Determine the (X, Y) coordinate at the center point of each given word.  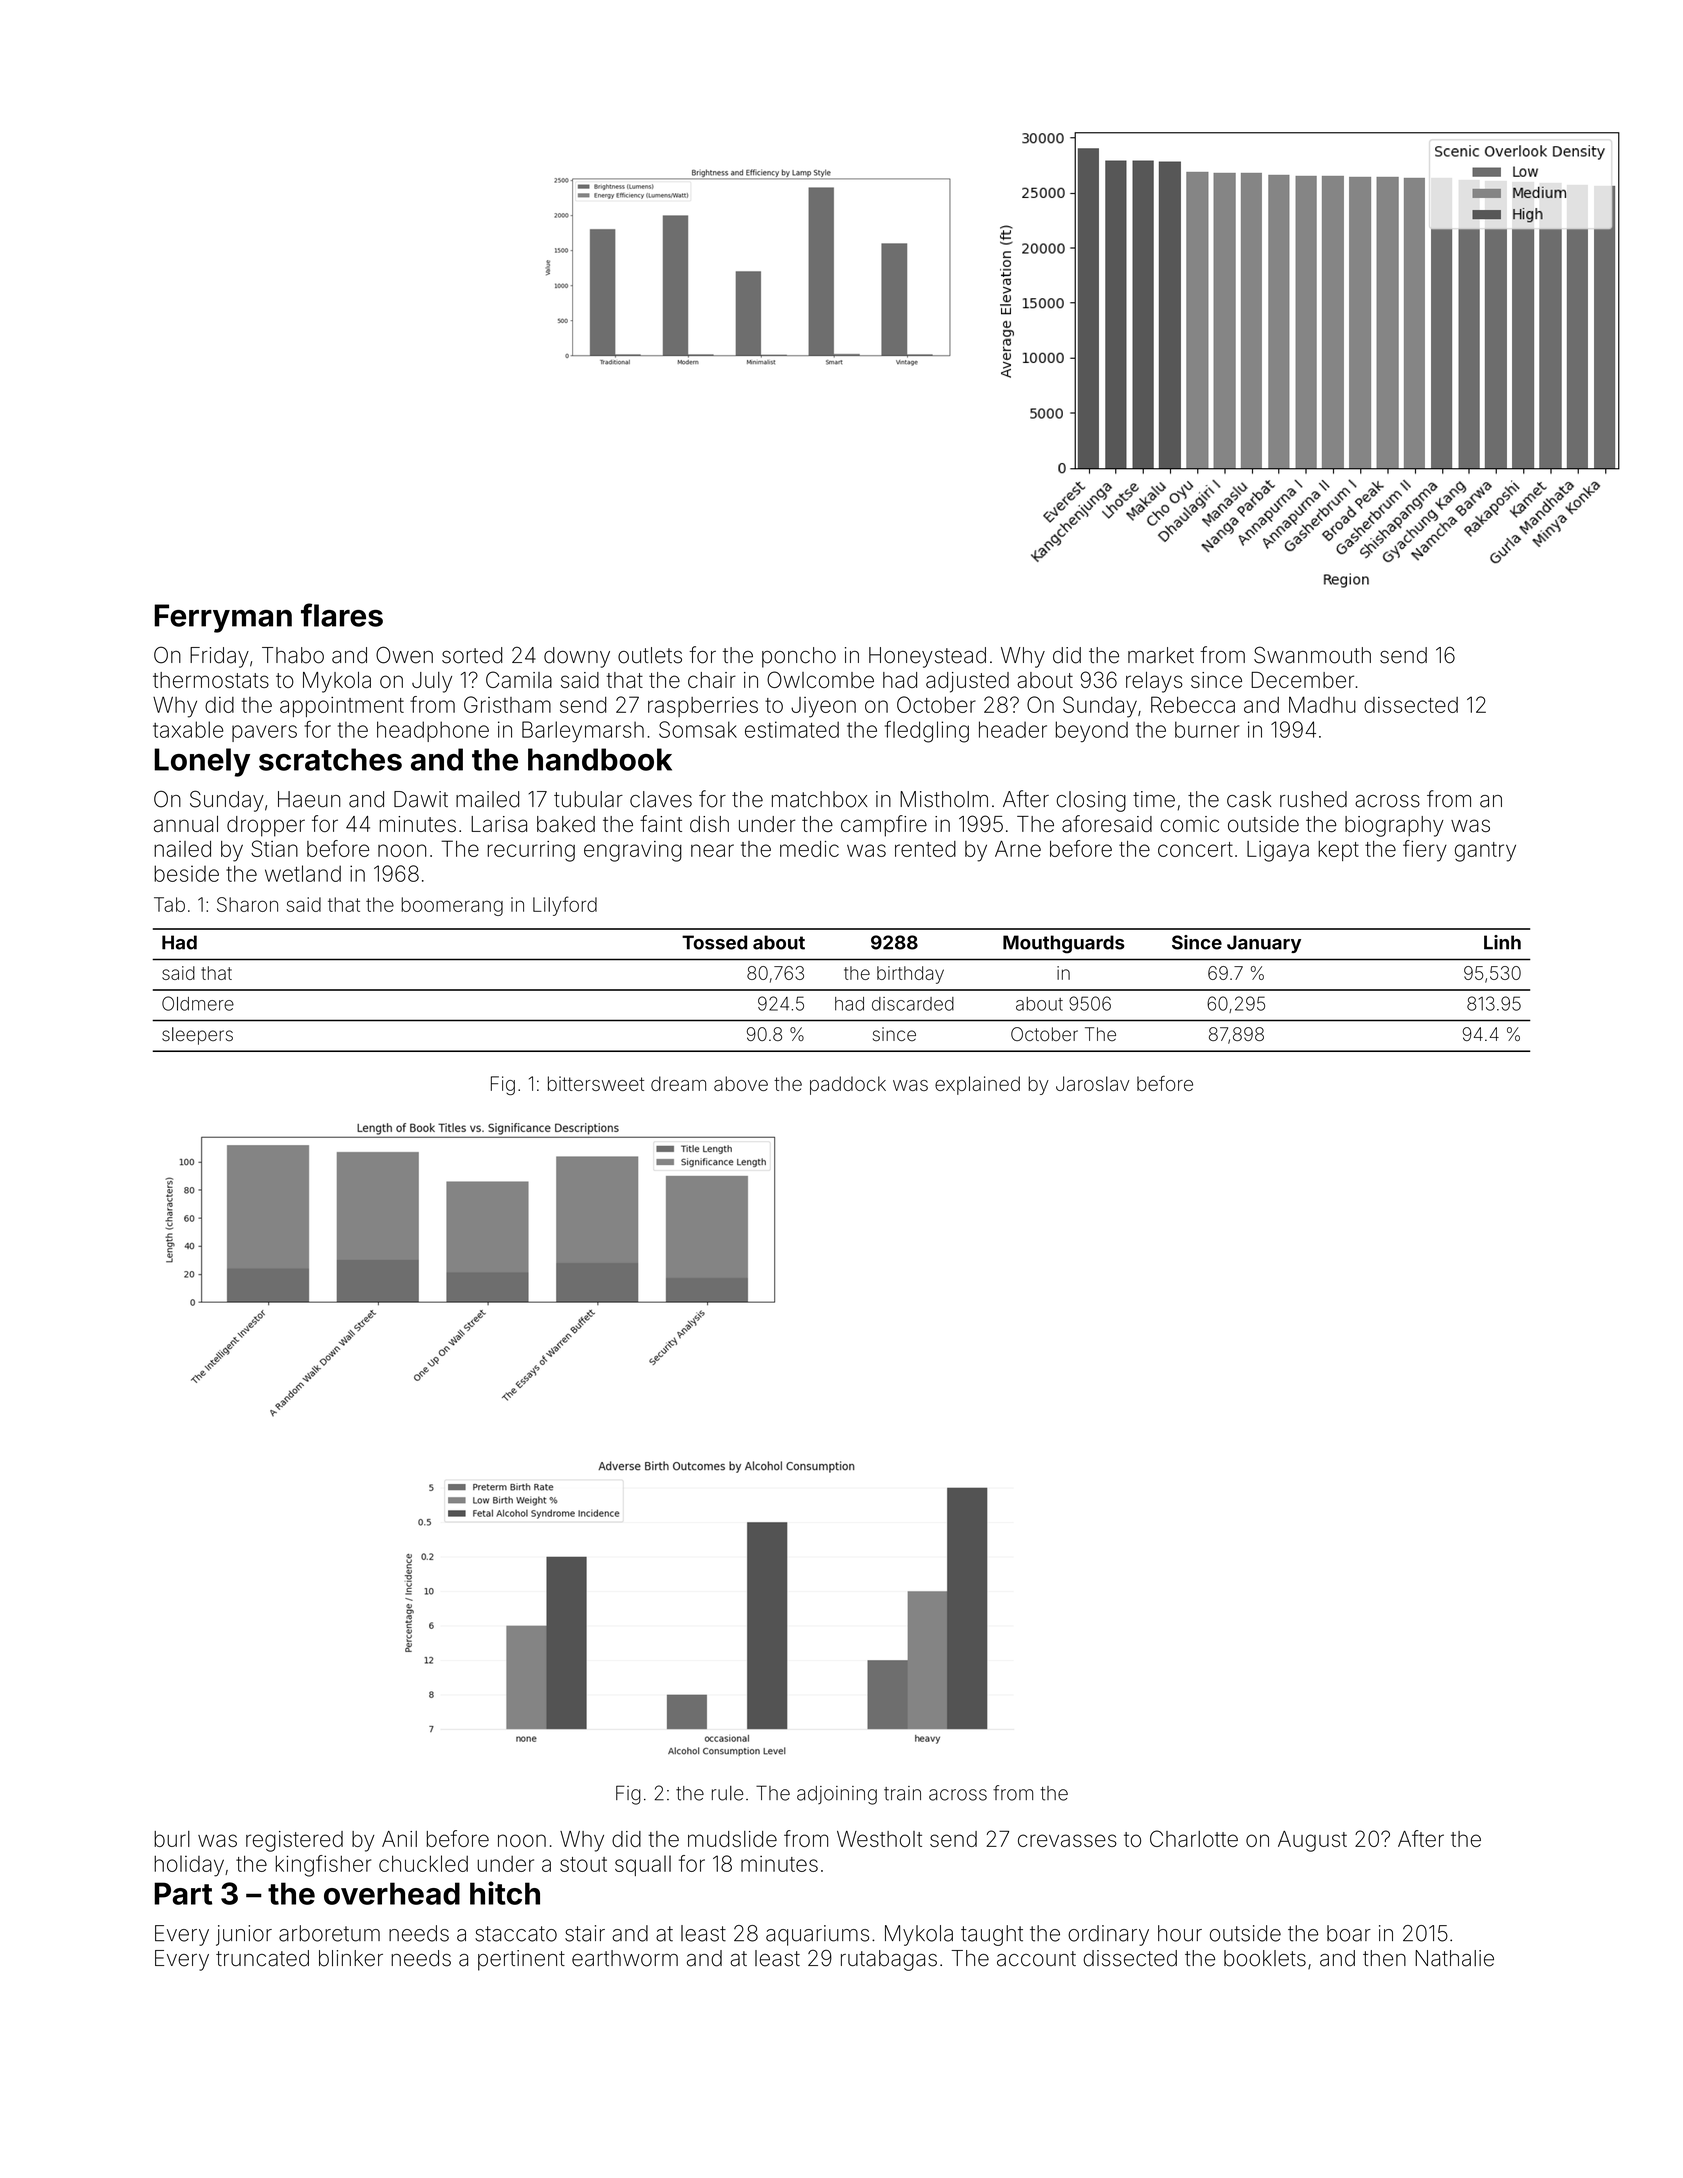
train (902, 1793)
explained (977, 1085)
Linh (1502, 942)
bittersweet (596, 1083)
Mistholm (944, 799)
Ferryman (223, 618)
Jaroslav (1092, 1083)
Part (183, 1893)
